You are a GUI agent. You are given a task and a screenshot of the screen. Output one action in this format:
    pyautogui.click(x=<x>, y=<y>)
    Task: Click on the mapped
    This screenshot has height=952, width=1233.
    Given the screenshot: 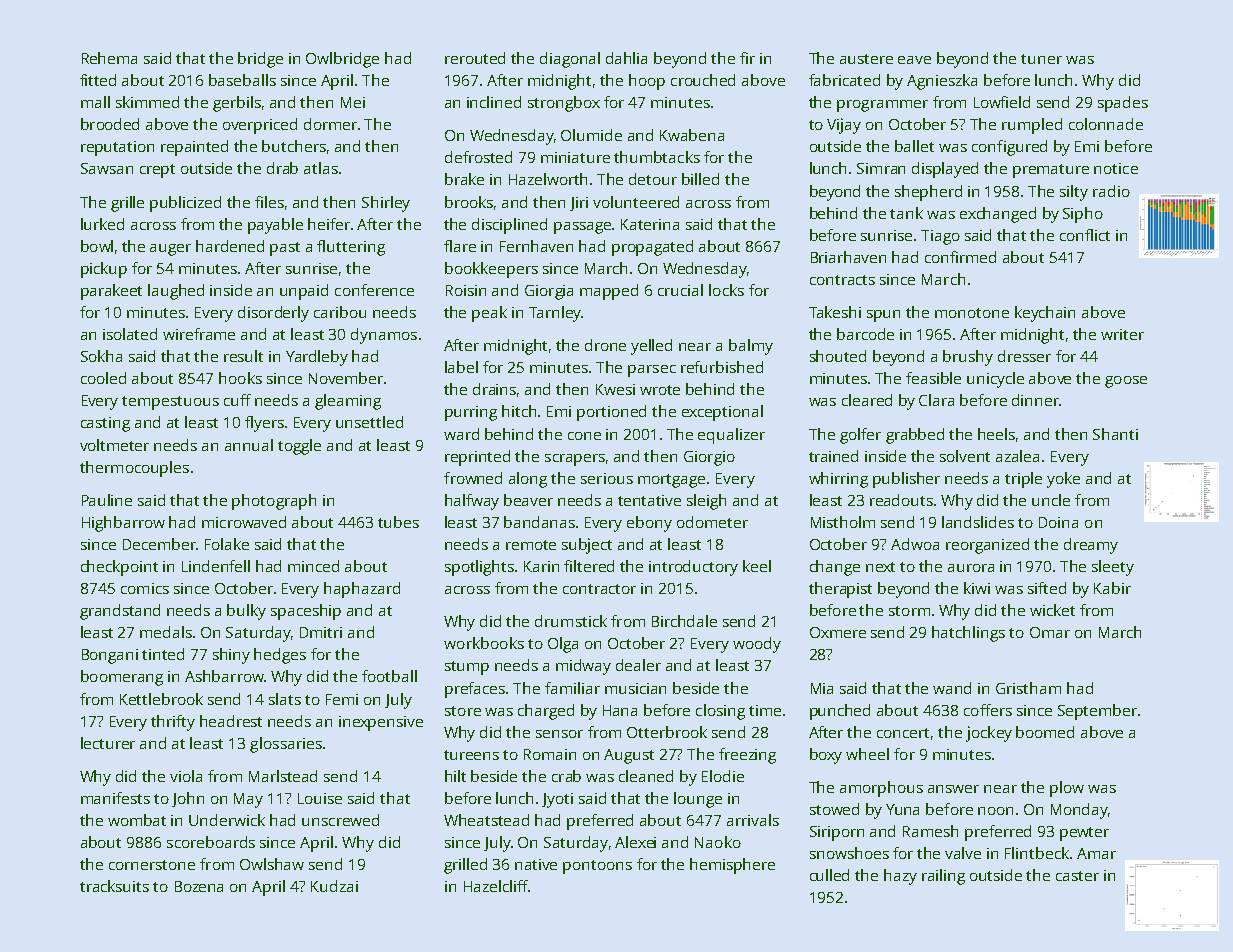 What is the action you would take?
    pyautogui.click(x=609, y=292)
